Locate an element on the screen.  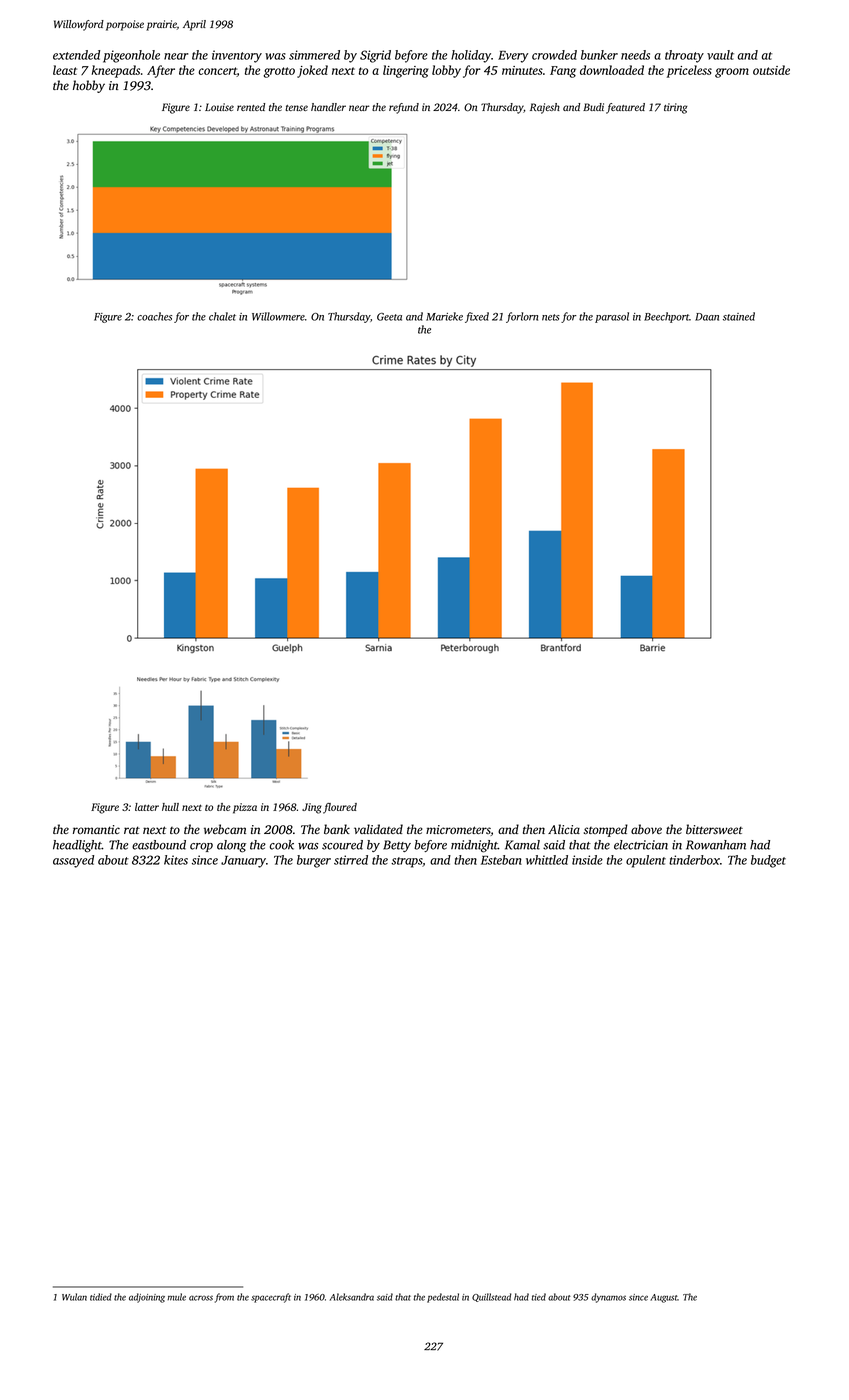
mule is located at coordinates (176, 1297).
